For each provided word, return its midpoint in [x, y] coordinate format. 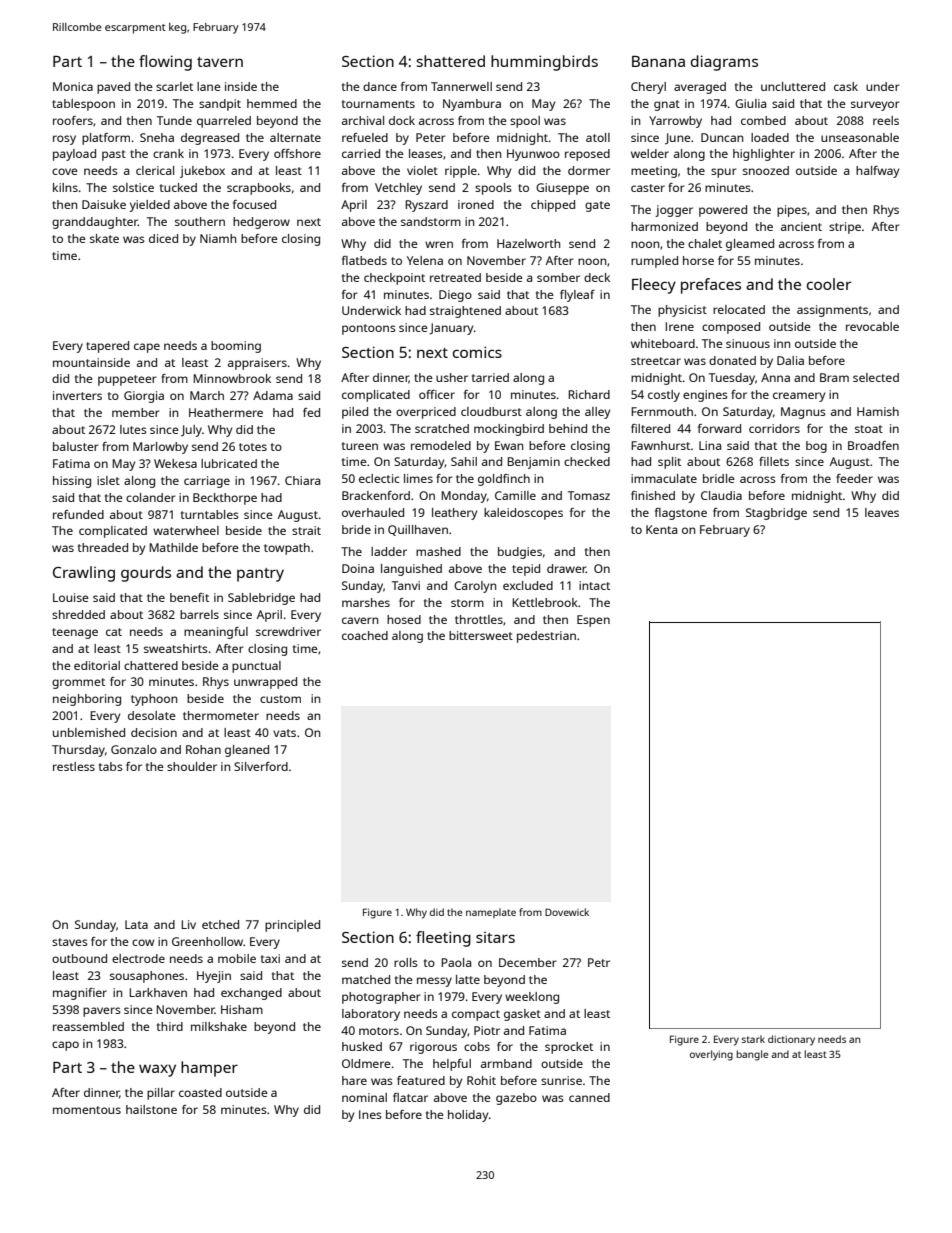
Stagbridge [776, 514]
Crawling [84, 574]
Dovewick [567, 912]
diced [163, 238]
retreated [455, 277]
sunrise [561, 1080]
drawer [566, 568]
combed [763, 120]
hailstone [151, 1109]
